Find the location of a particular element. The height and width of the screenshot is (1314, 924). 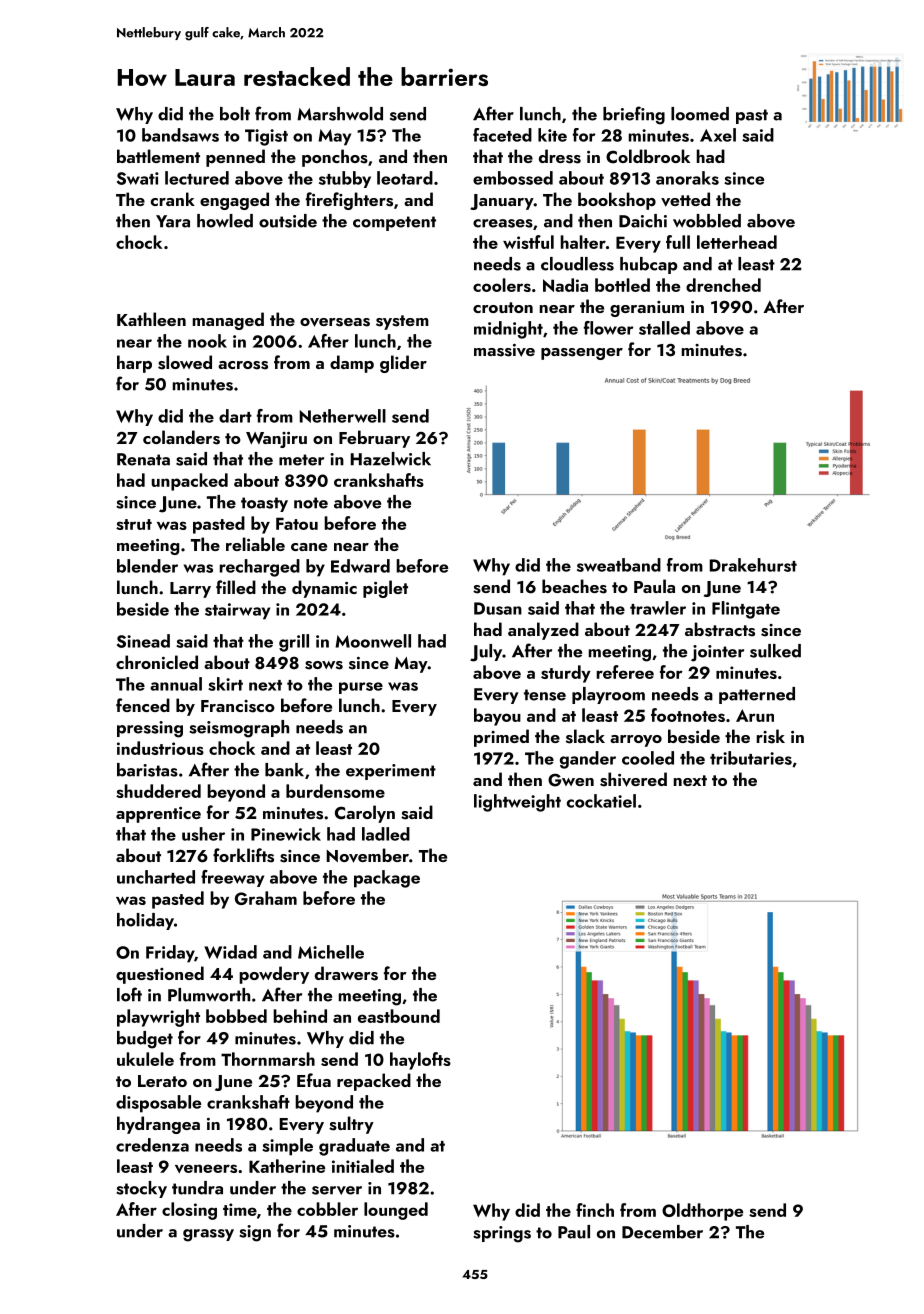

Marshwold is located at coordinates (340, 114).
